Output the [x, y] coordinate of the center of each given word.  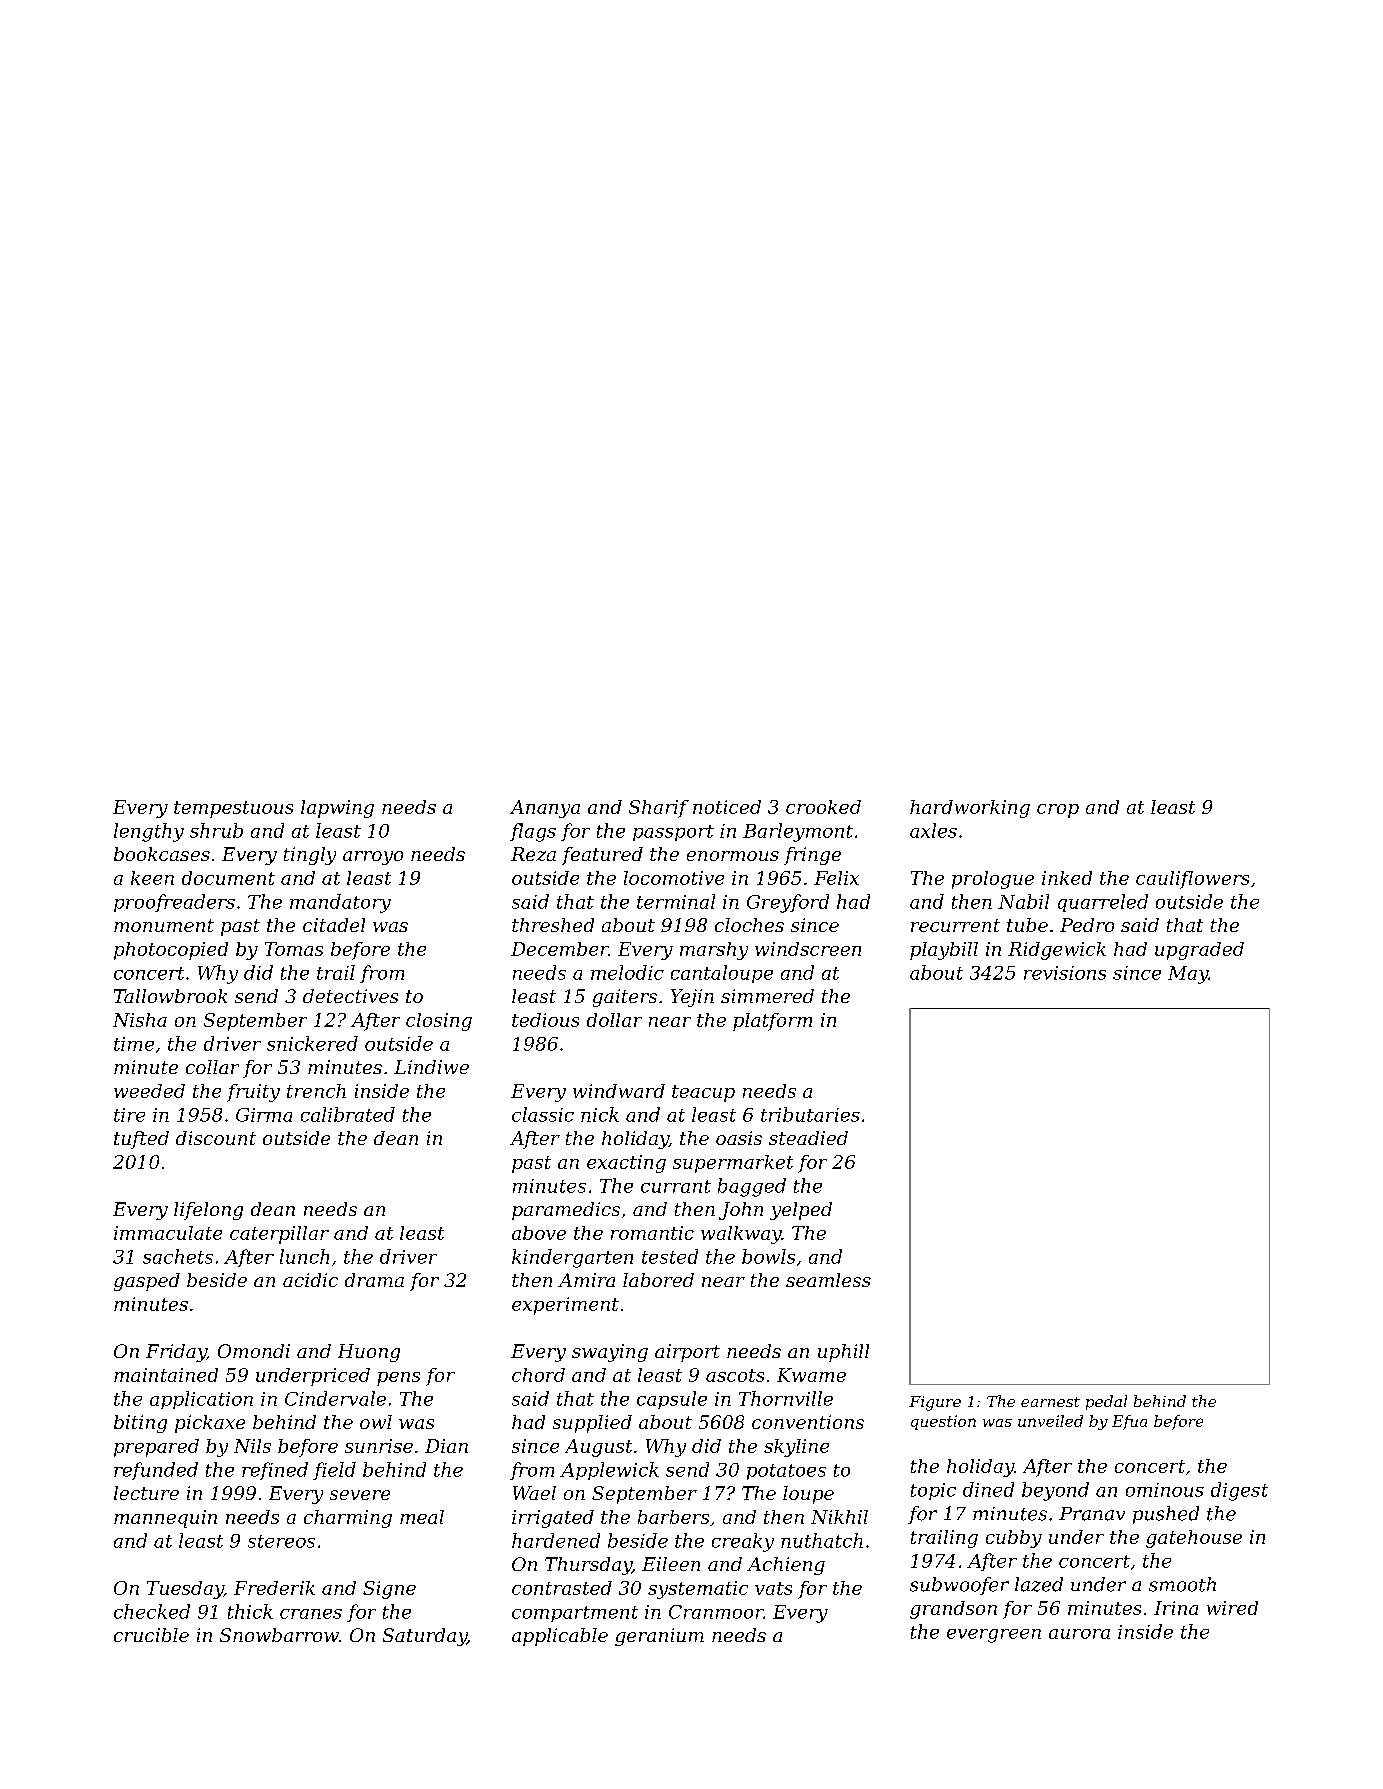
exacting [626, 1164]
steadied [808, 1138]
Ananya [545, 809]
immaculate [168, 1233]
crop [1058, 811]
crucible [151, 1635]
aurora [1079, 1634]
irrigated [553, 1519]
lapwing [337, 809]
